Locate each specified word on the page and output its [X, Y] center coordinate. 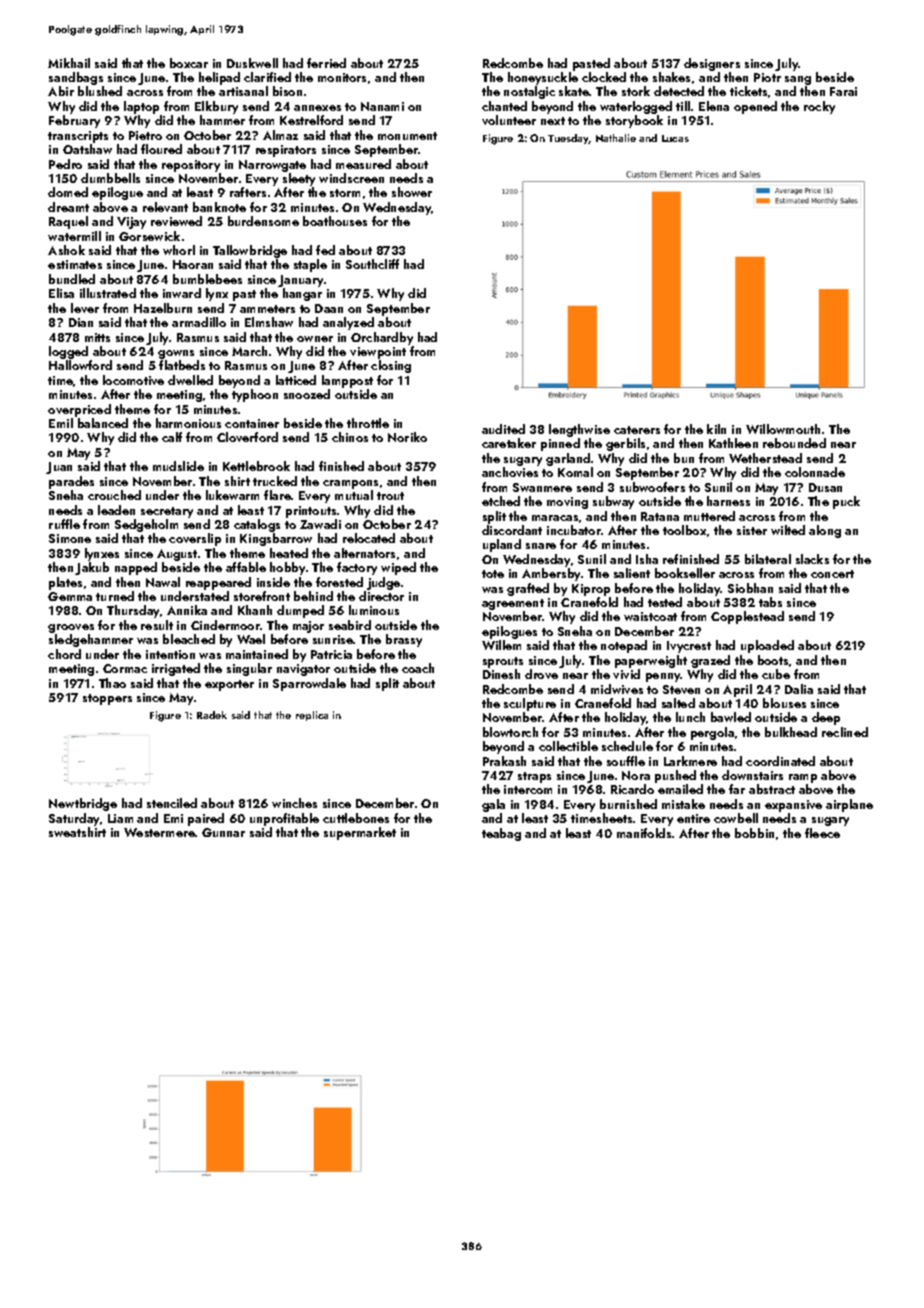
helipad [219, 78]
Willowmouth [783, 429]
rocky [819, 107]
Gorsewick [149, 236]
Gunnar [223, 832]
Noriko [407, 437]
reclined [845, 732]
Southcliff [372, 264]
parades [71, 482]
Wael [251, 639]
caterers [637, 430]
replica [312, 716]
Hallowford [80, 365]
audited [503, 429]
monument [407, 136]
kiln [716, 429]
